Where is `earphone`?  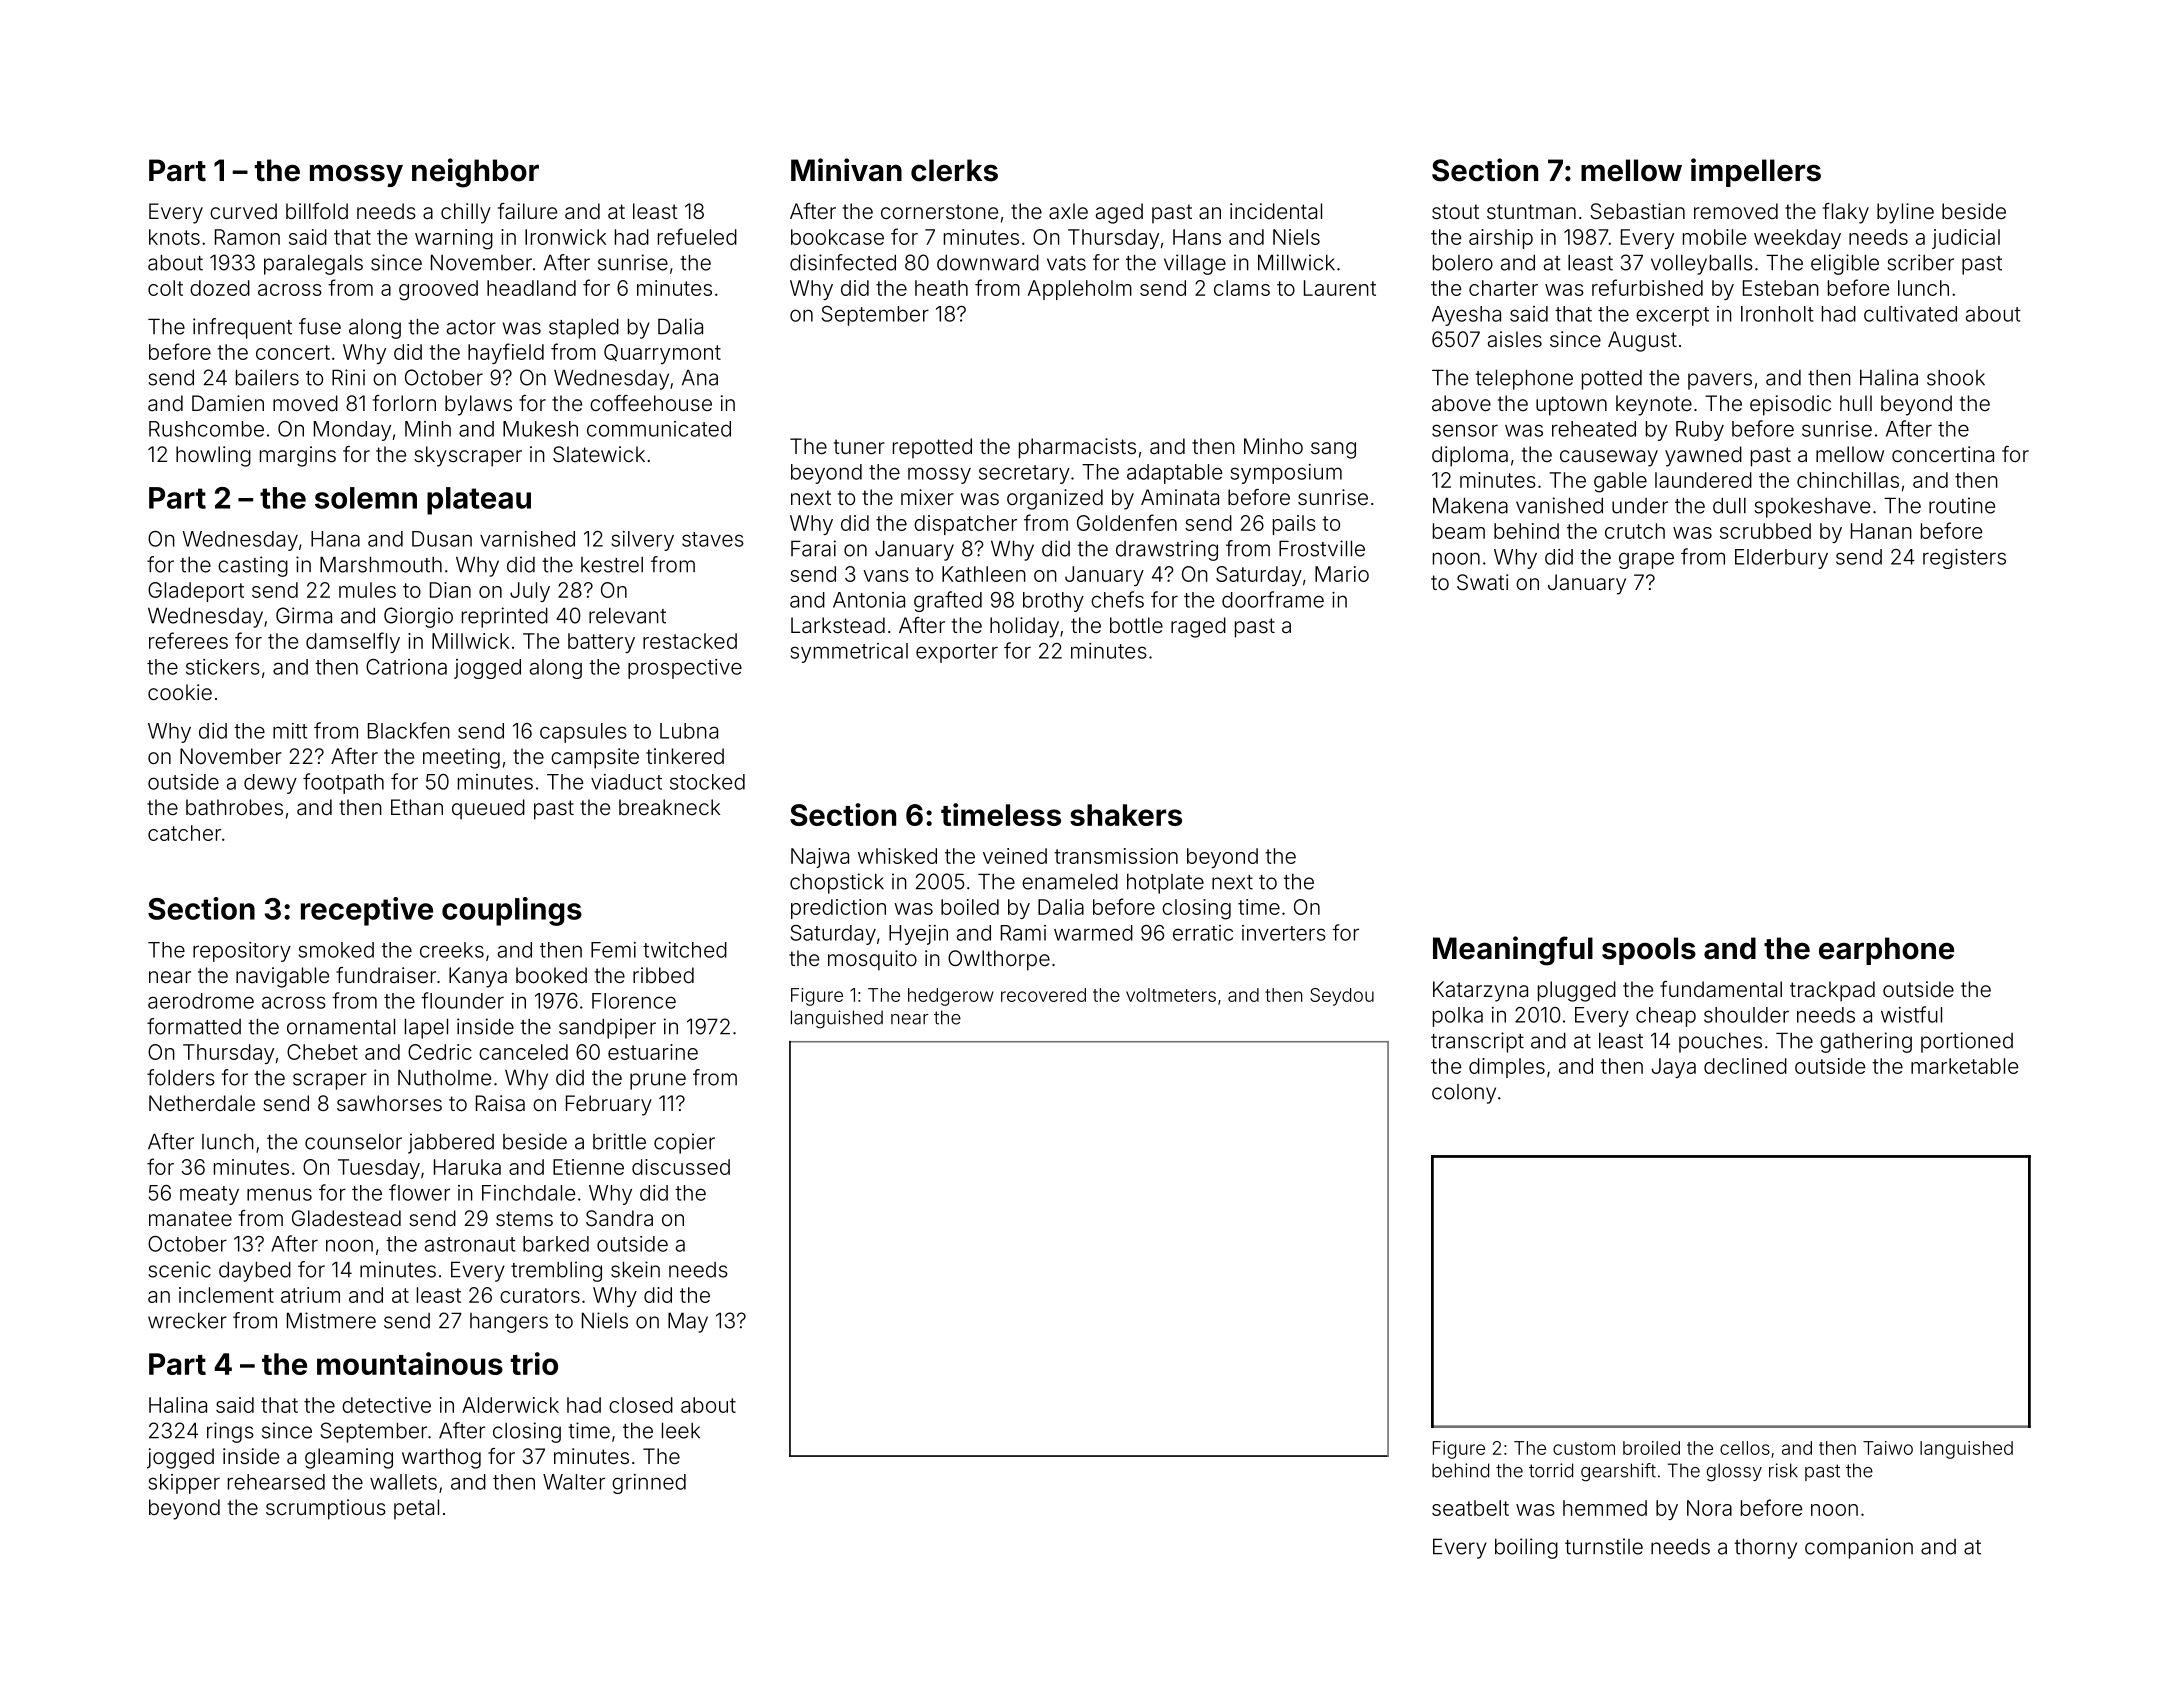
earphone is located at coordinates (1886, 951).
